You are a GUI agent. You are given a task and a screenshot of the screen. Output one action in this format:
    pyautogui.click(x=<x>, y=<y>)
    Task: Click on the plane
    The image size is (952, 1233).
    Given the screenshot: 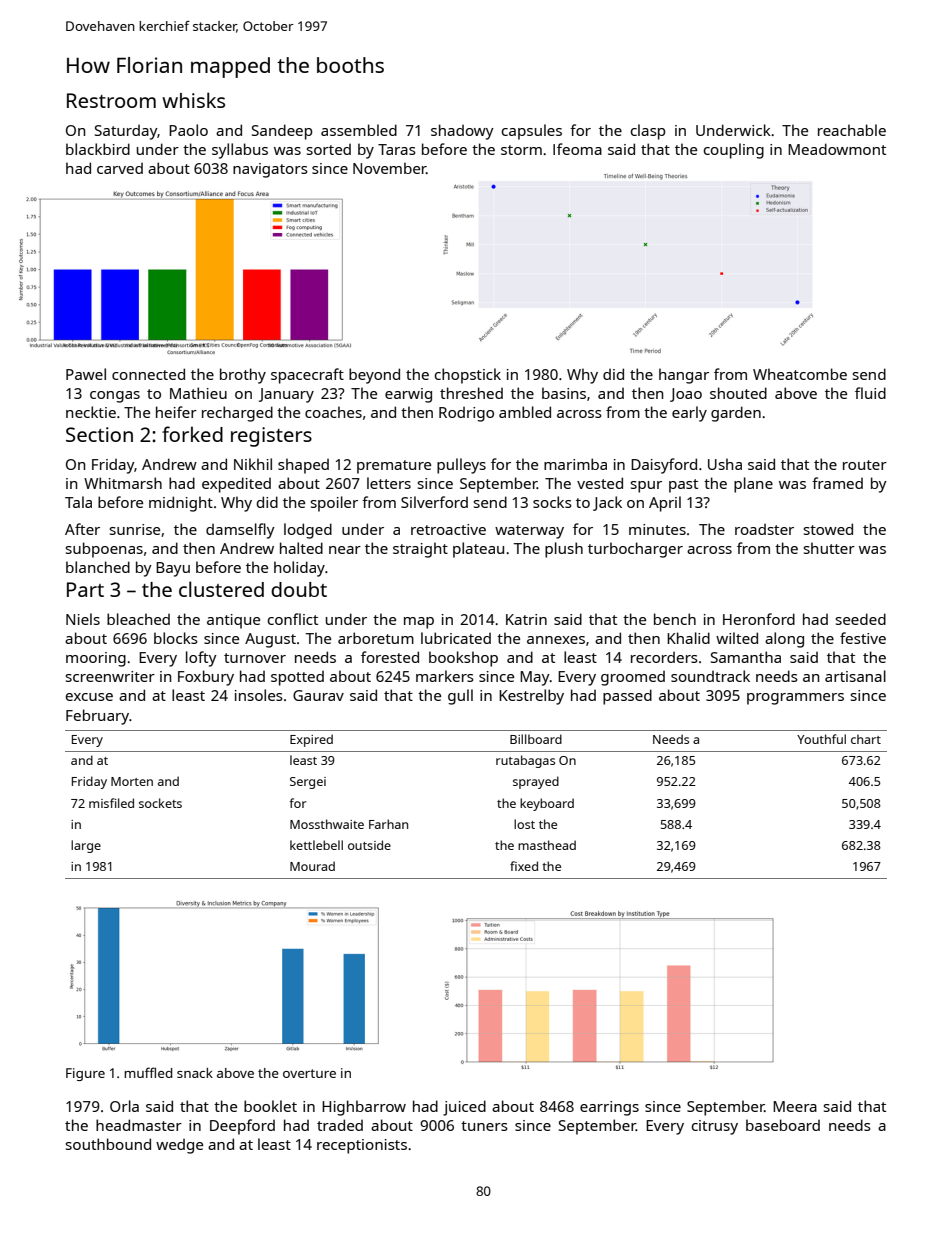 What is the action you would take?
    pyautogui.click(x=753, y=485)
